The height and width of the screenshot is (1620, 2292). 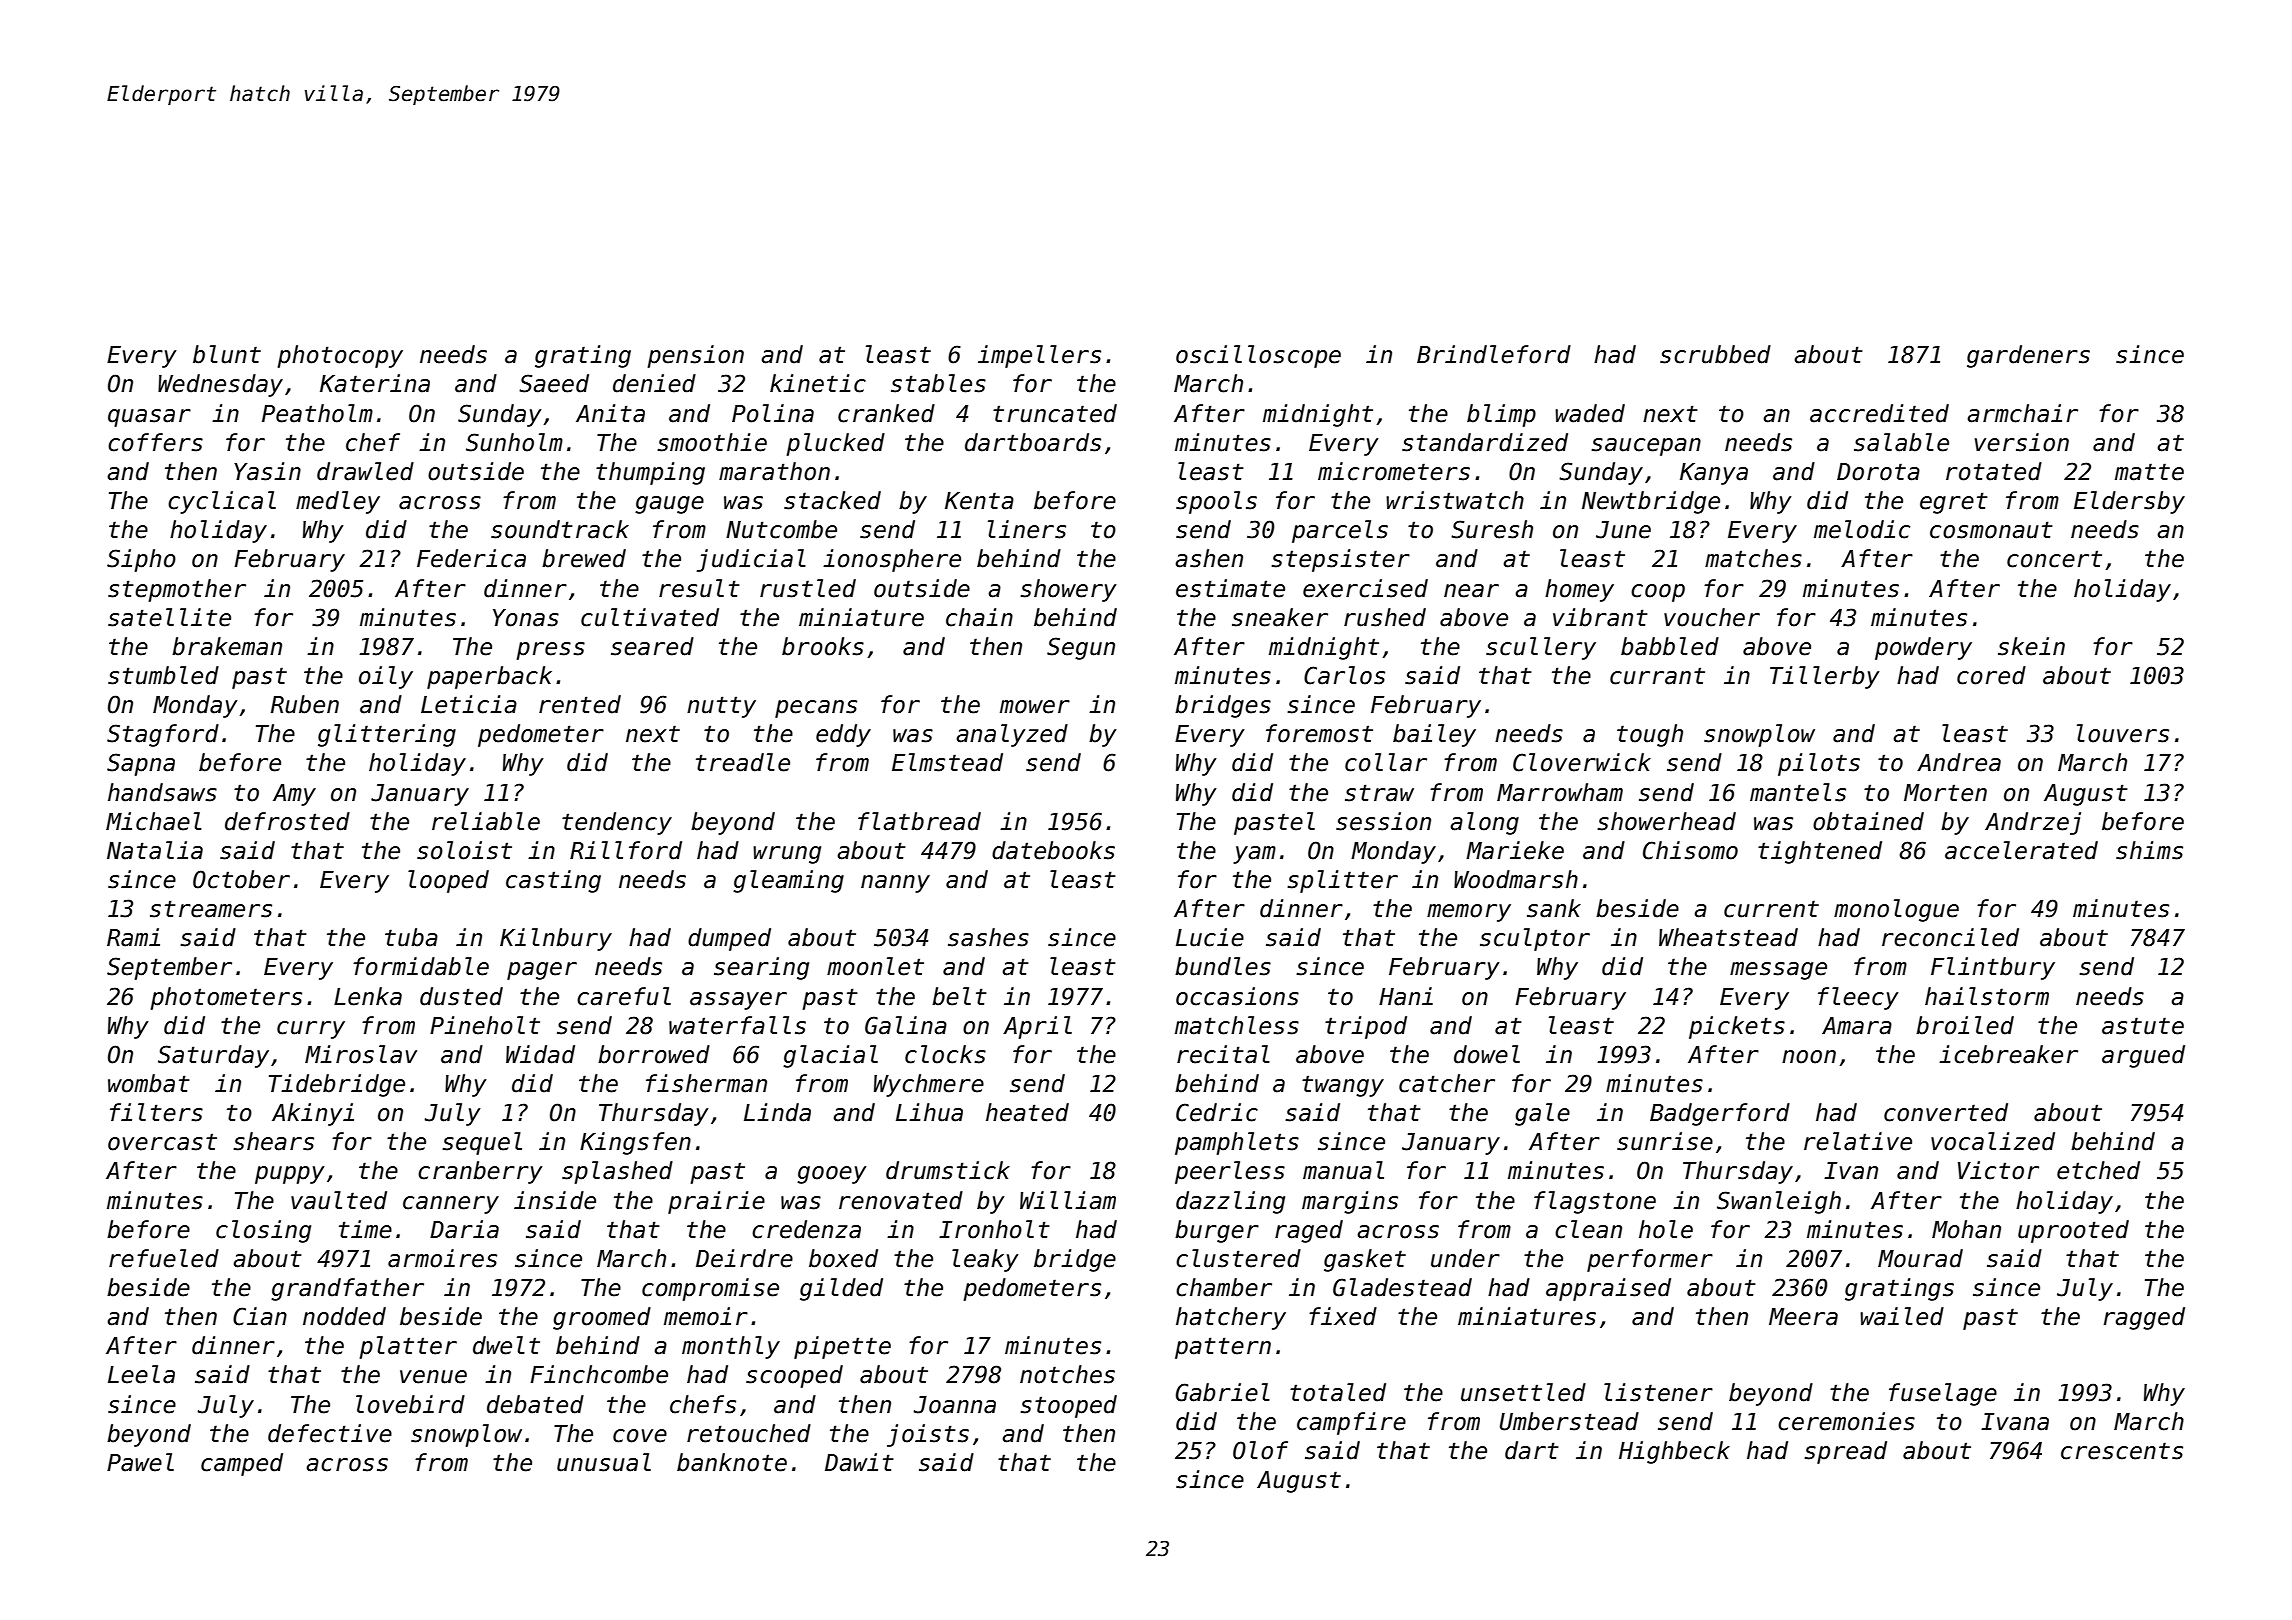 What do you see at coordinates (2033, 823) in the screenshot?
I see `Andrzej` at bounding box center [2033, 823].
